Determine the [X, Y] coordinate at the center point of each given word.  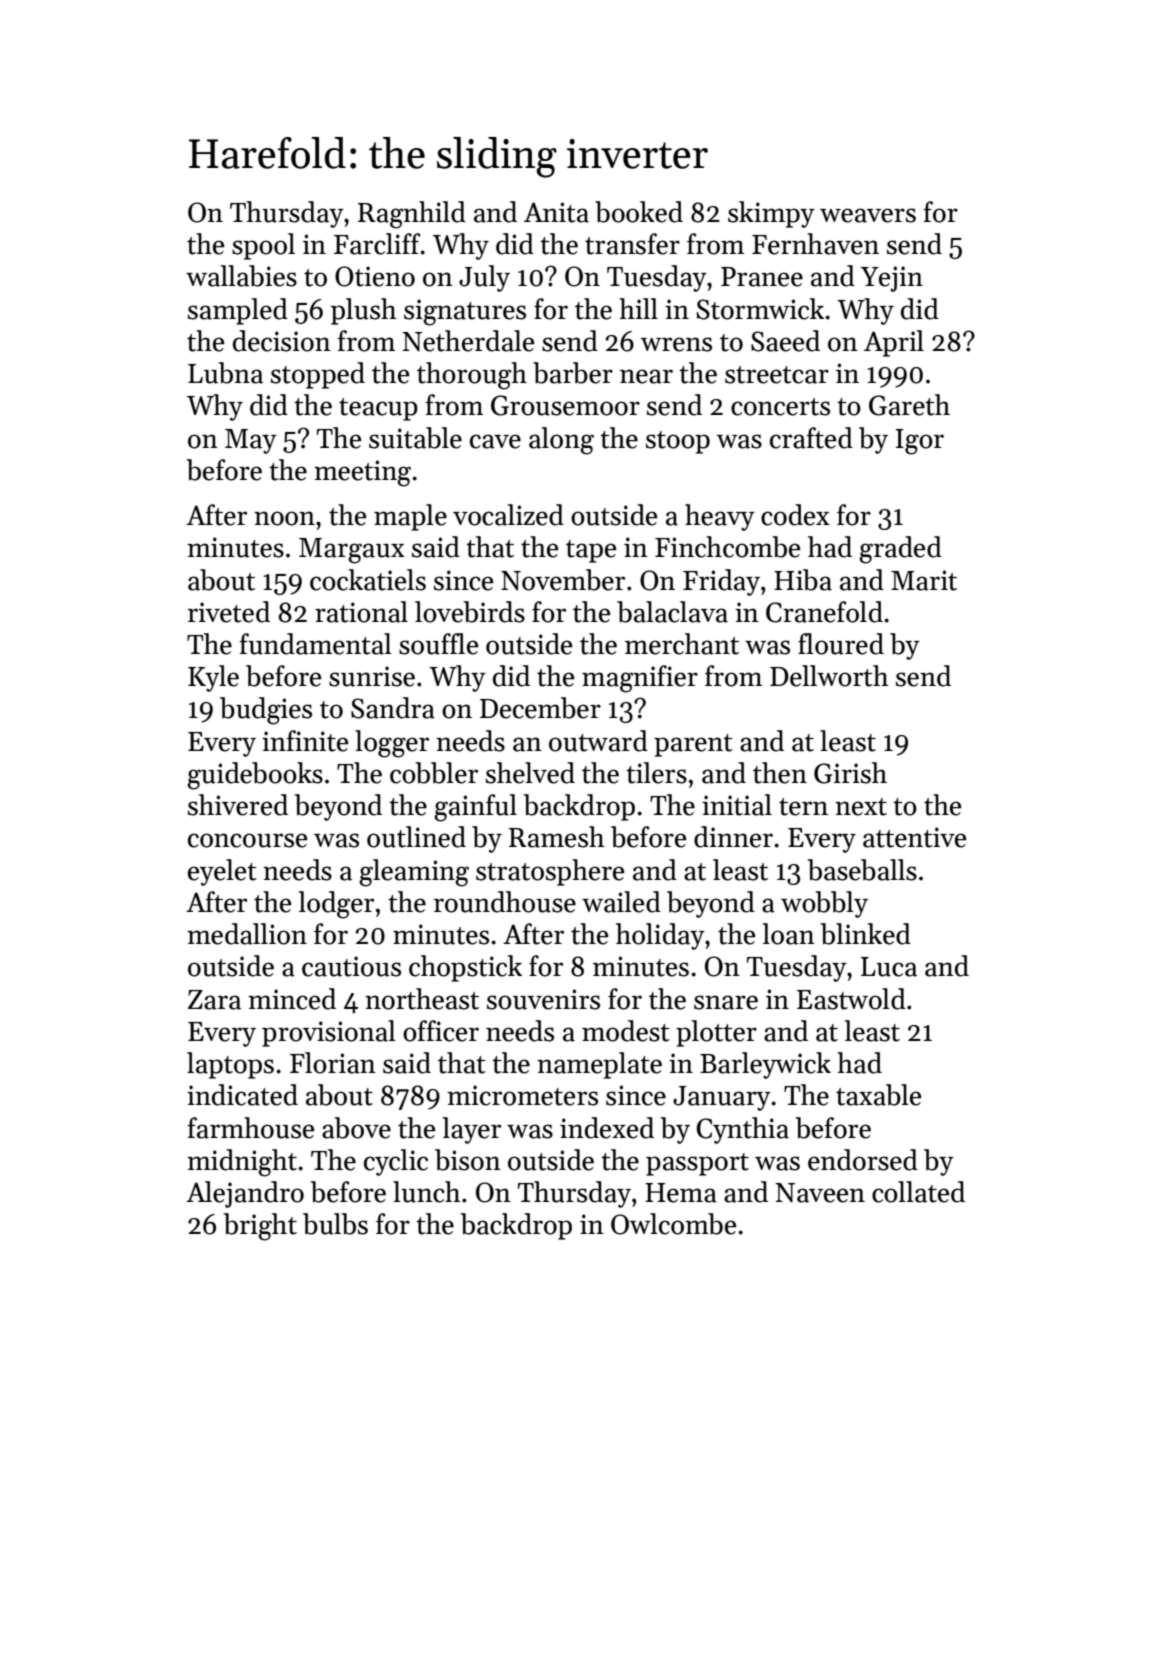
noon [284, 518]
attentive [915, 837]
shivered [238, 805]
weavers [868, 215]
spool [263, 246]
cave [495, 441]
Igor [919, 442]
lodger [336, 905]
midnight [242, 1163]
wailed [621, 902]
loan [789, 934]
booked [639, 212]
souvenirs [543, 999]
